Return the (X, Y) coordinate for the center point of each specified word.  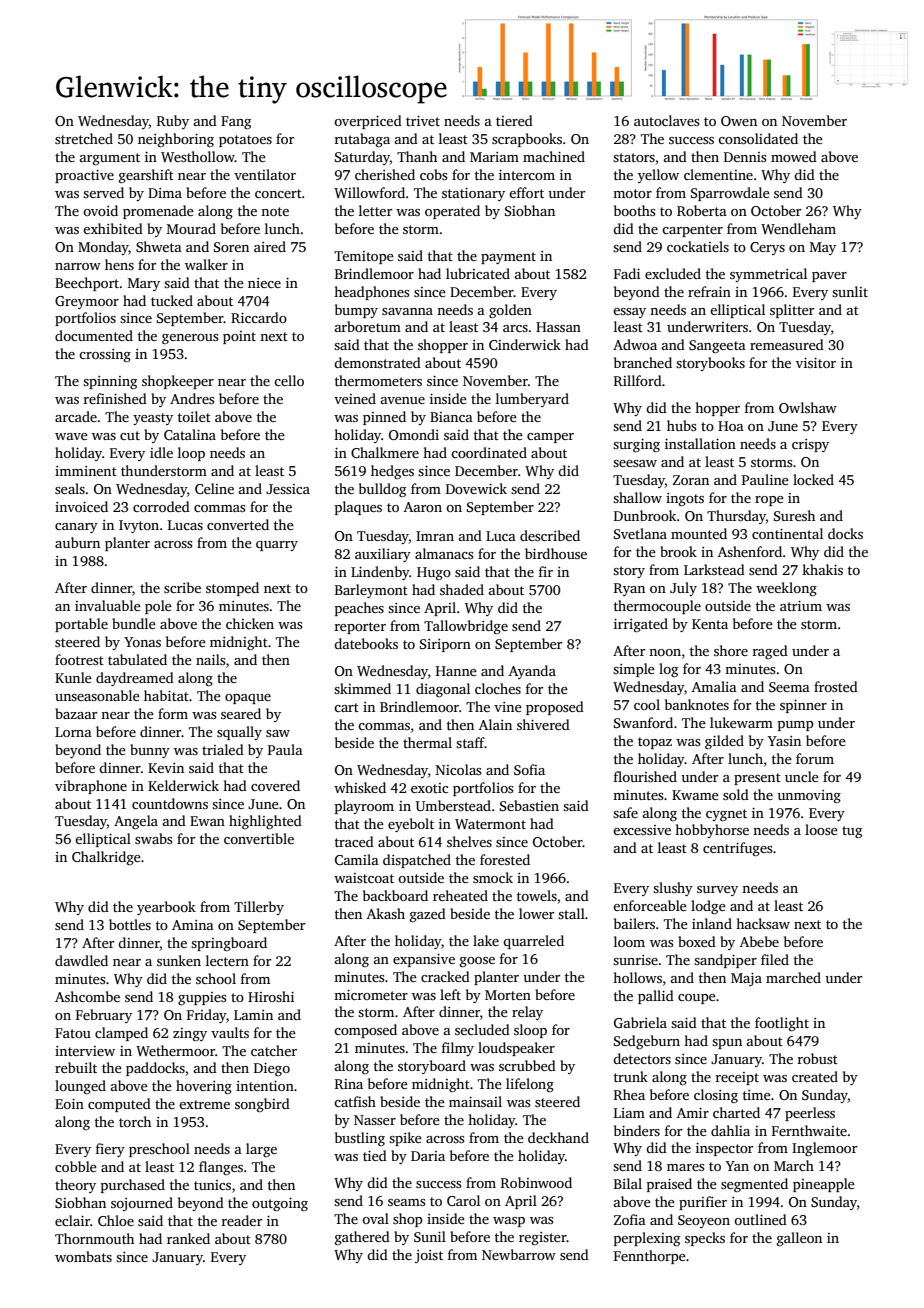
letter (375, 210)
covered (275, 785)
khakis (822, 569)
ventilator (265, 174)
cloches (498, 688)
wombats (83, 1256)
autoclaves (666, 120)
